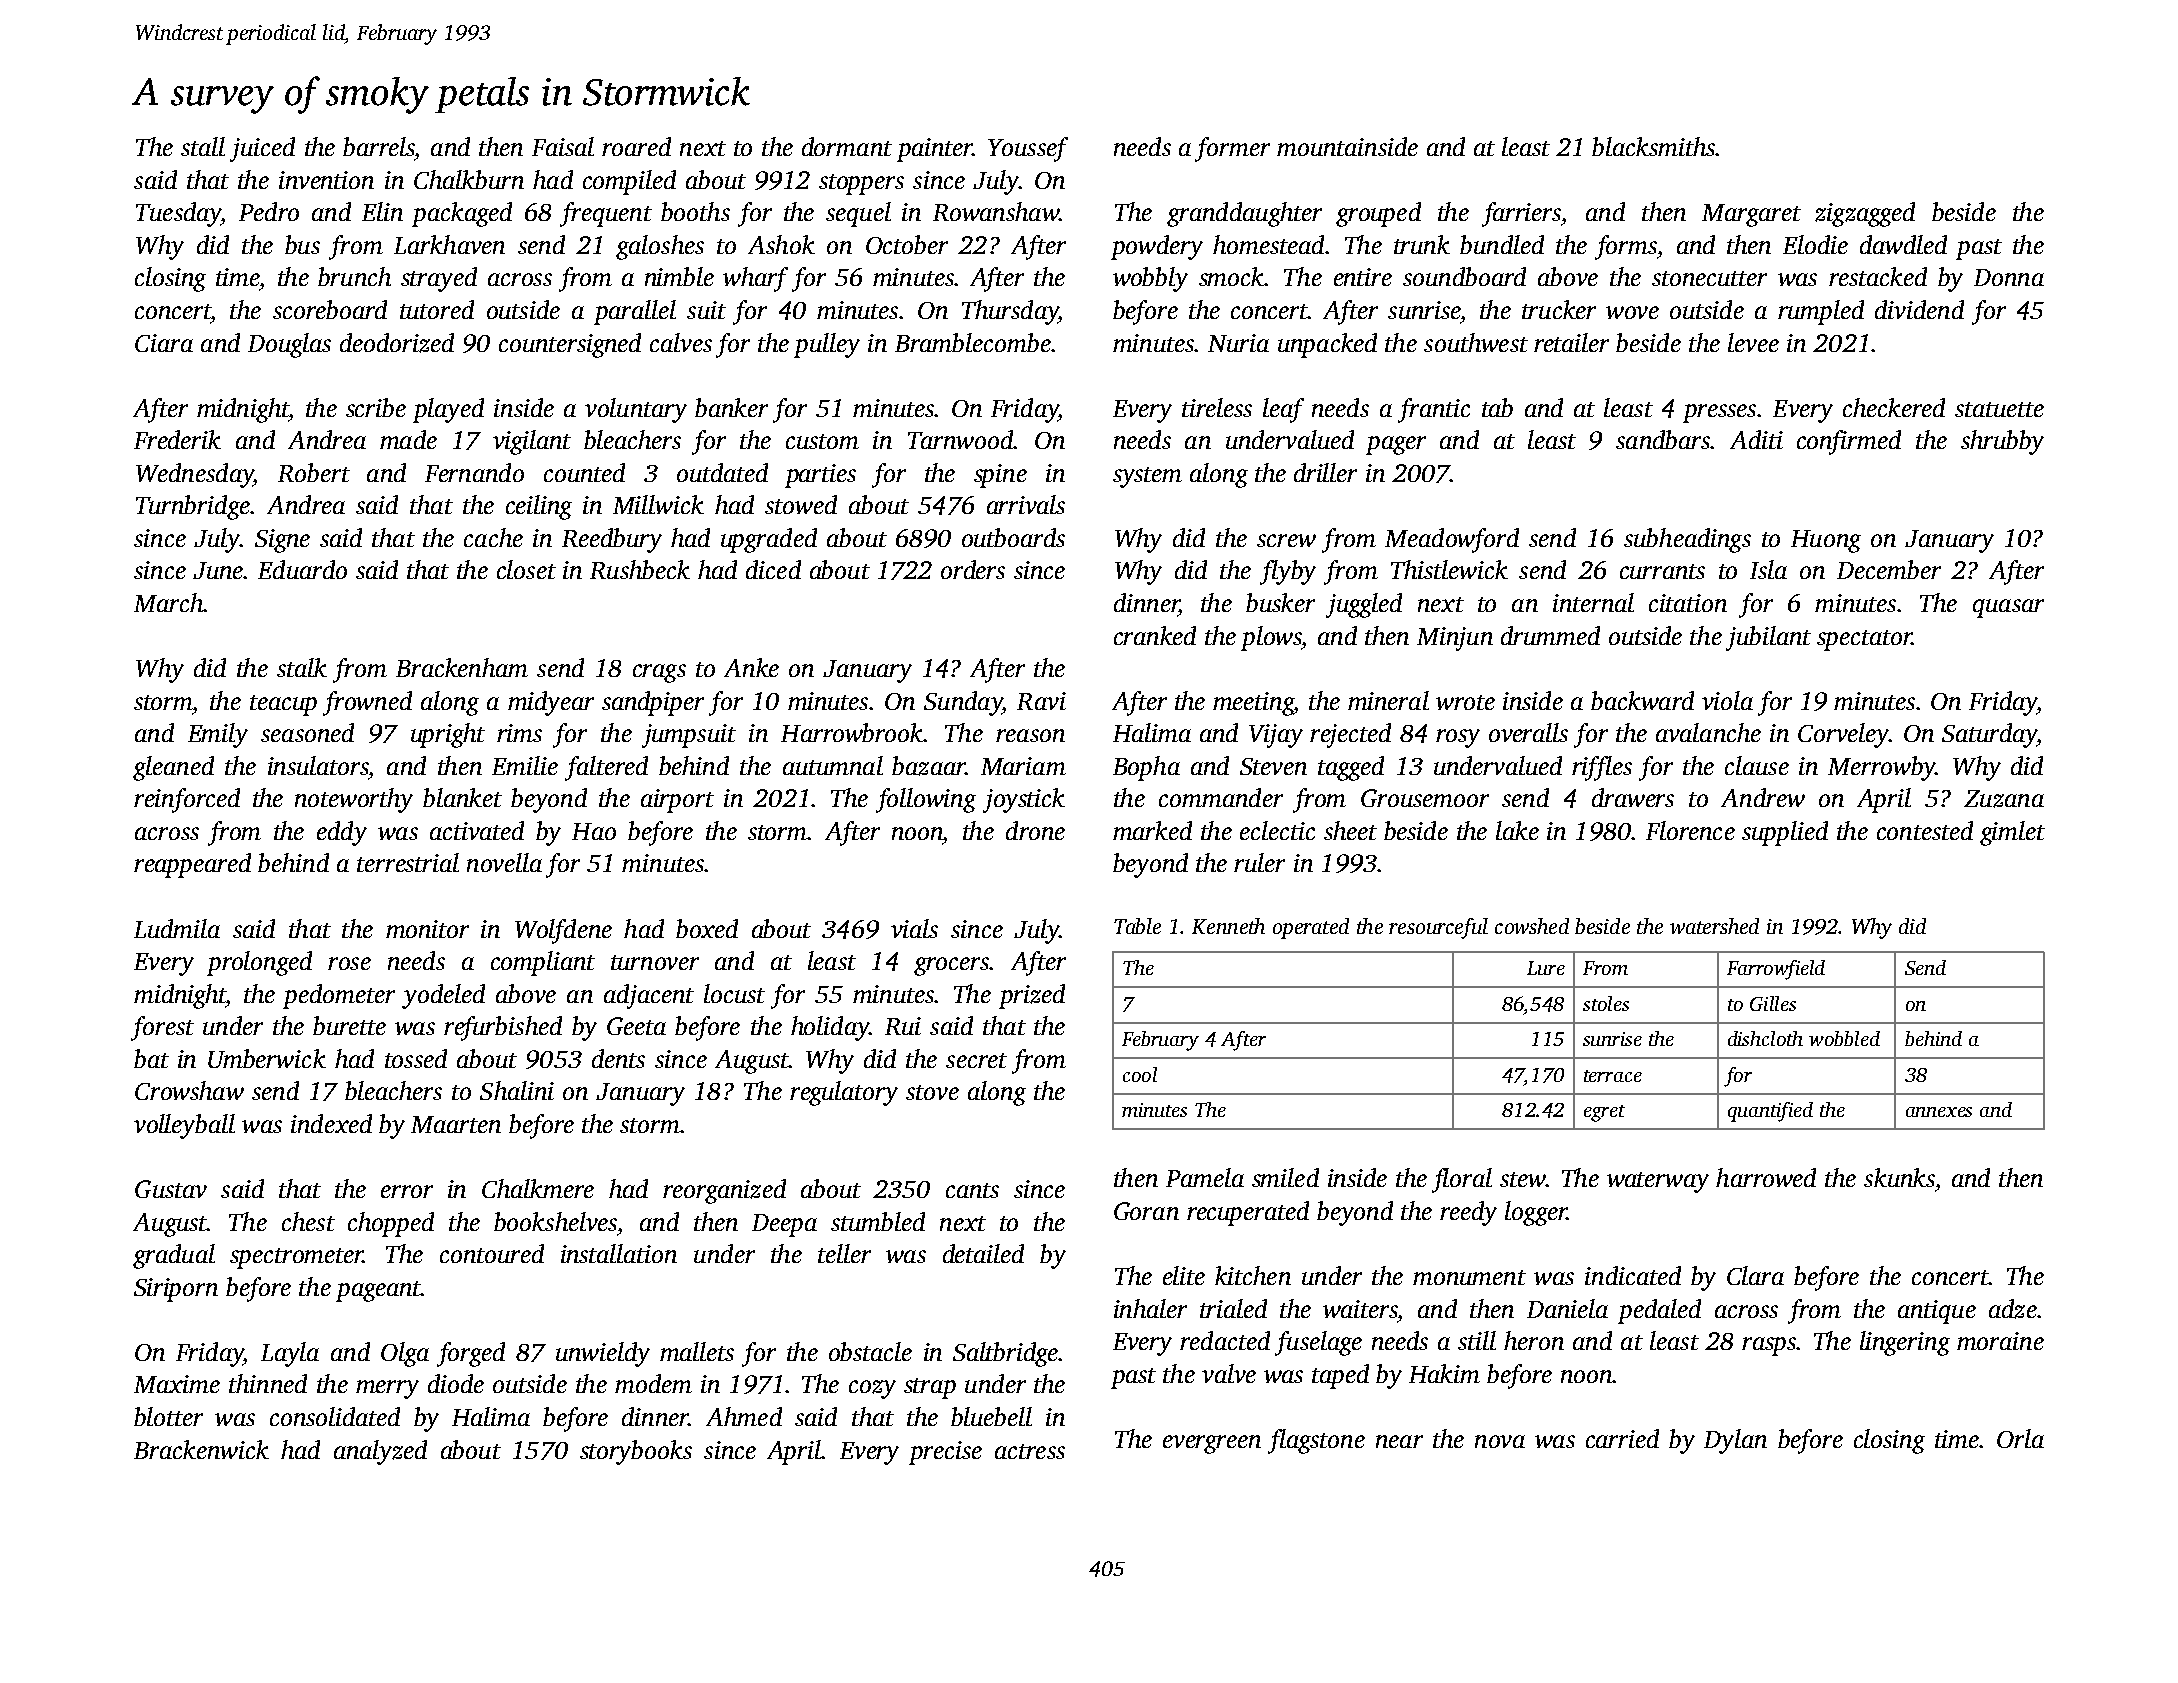 This screenshot has width=2178, height=1683. What do you see at coordinates (1259, 862) in the screenshot?
I see `ruler` at bounding box center [1259, 862].
